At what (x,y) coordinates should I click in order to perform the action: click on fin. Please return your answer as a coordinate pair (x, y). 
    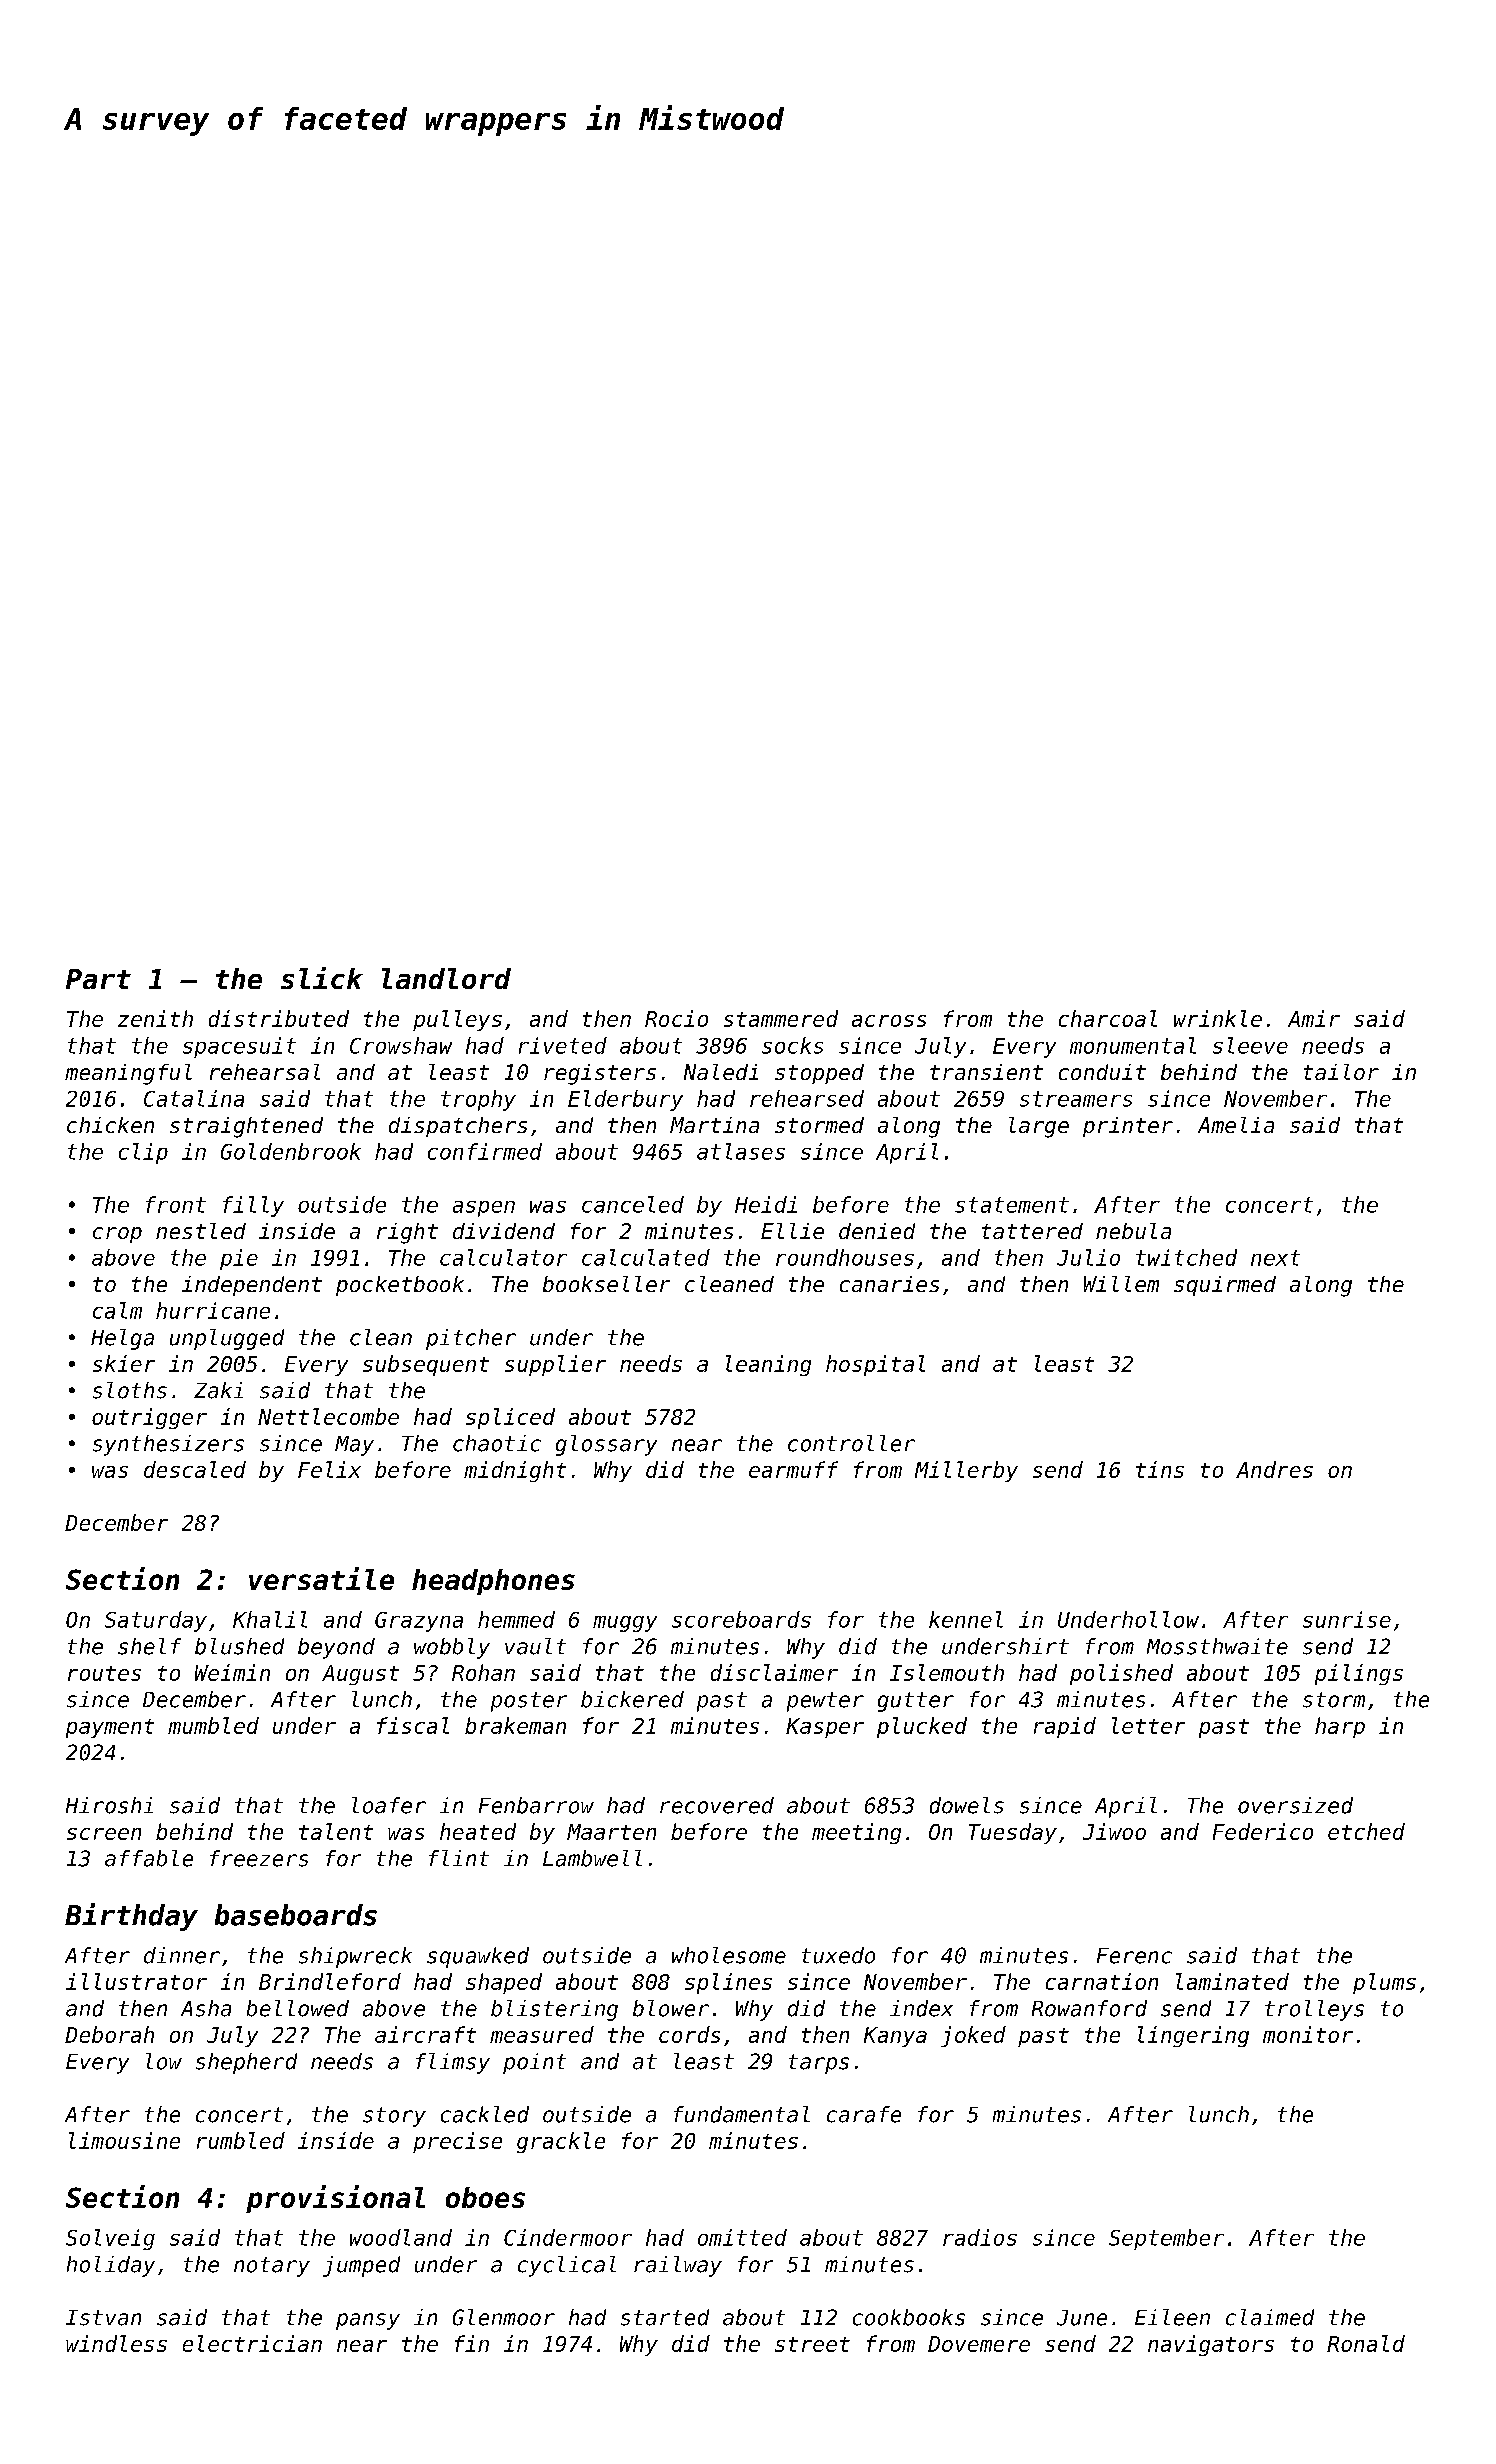
    Looking at the image, I should click on (472, 2343).
